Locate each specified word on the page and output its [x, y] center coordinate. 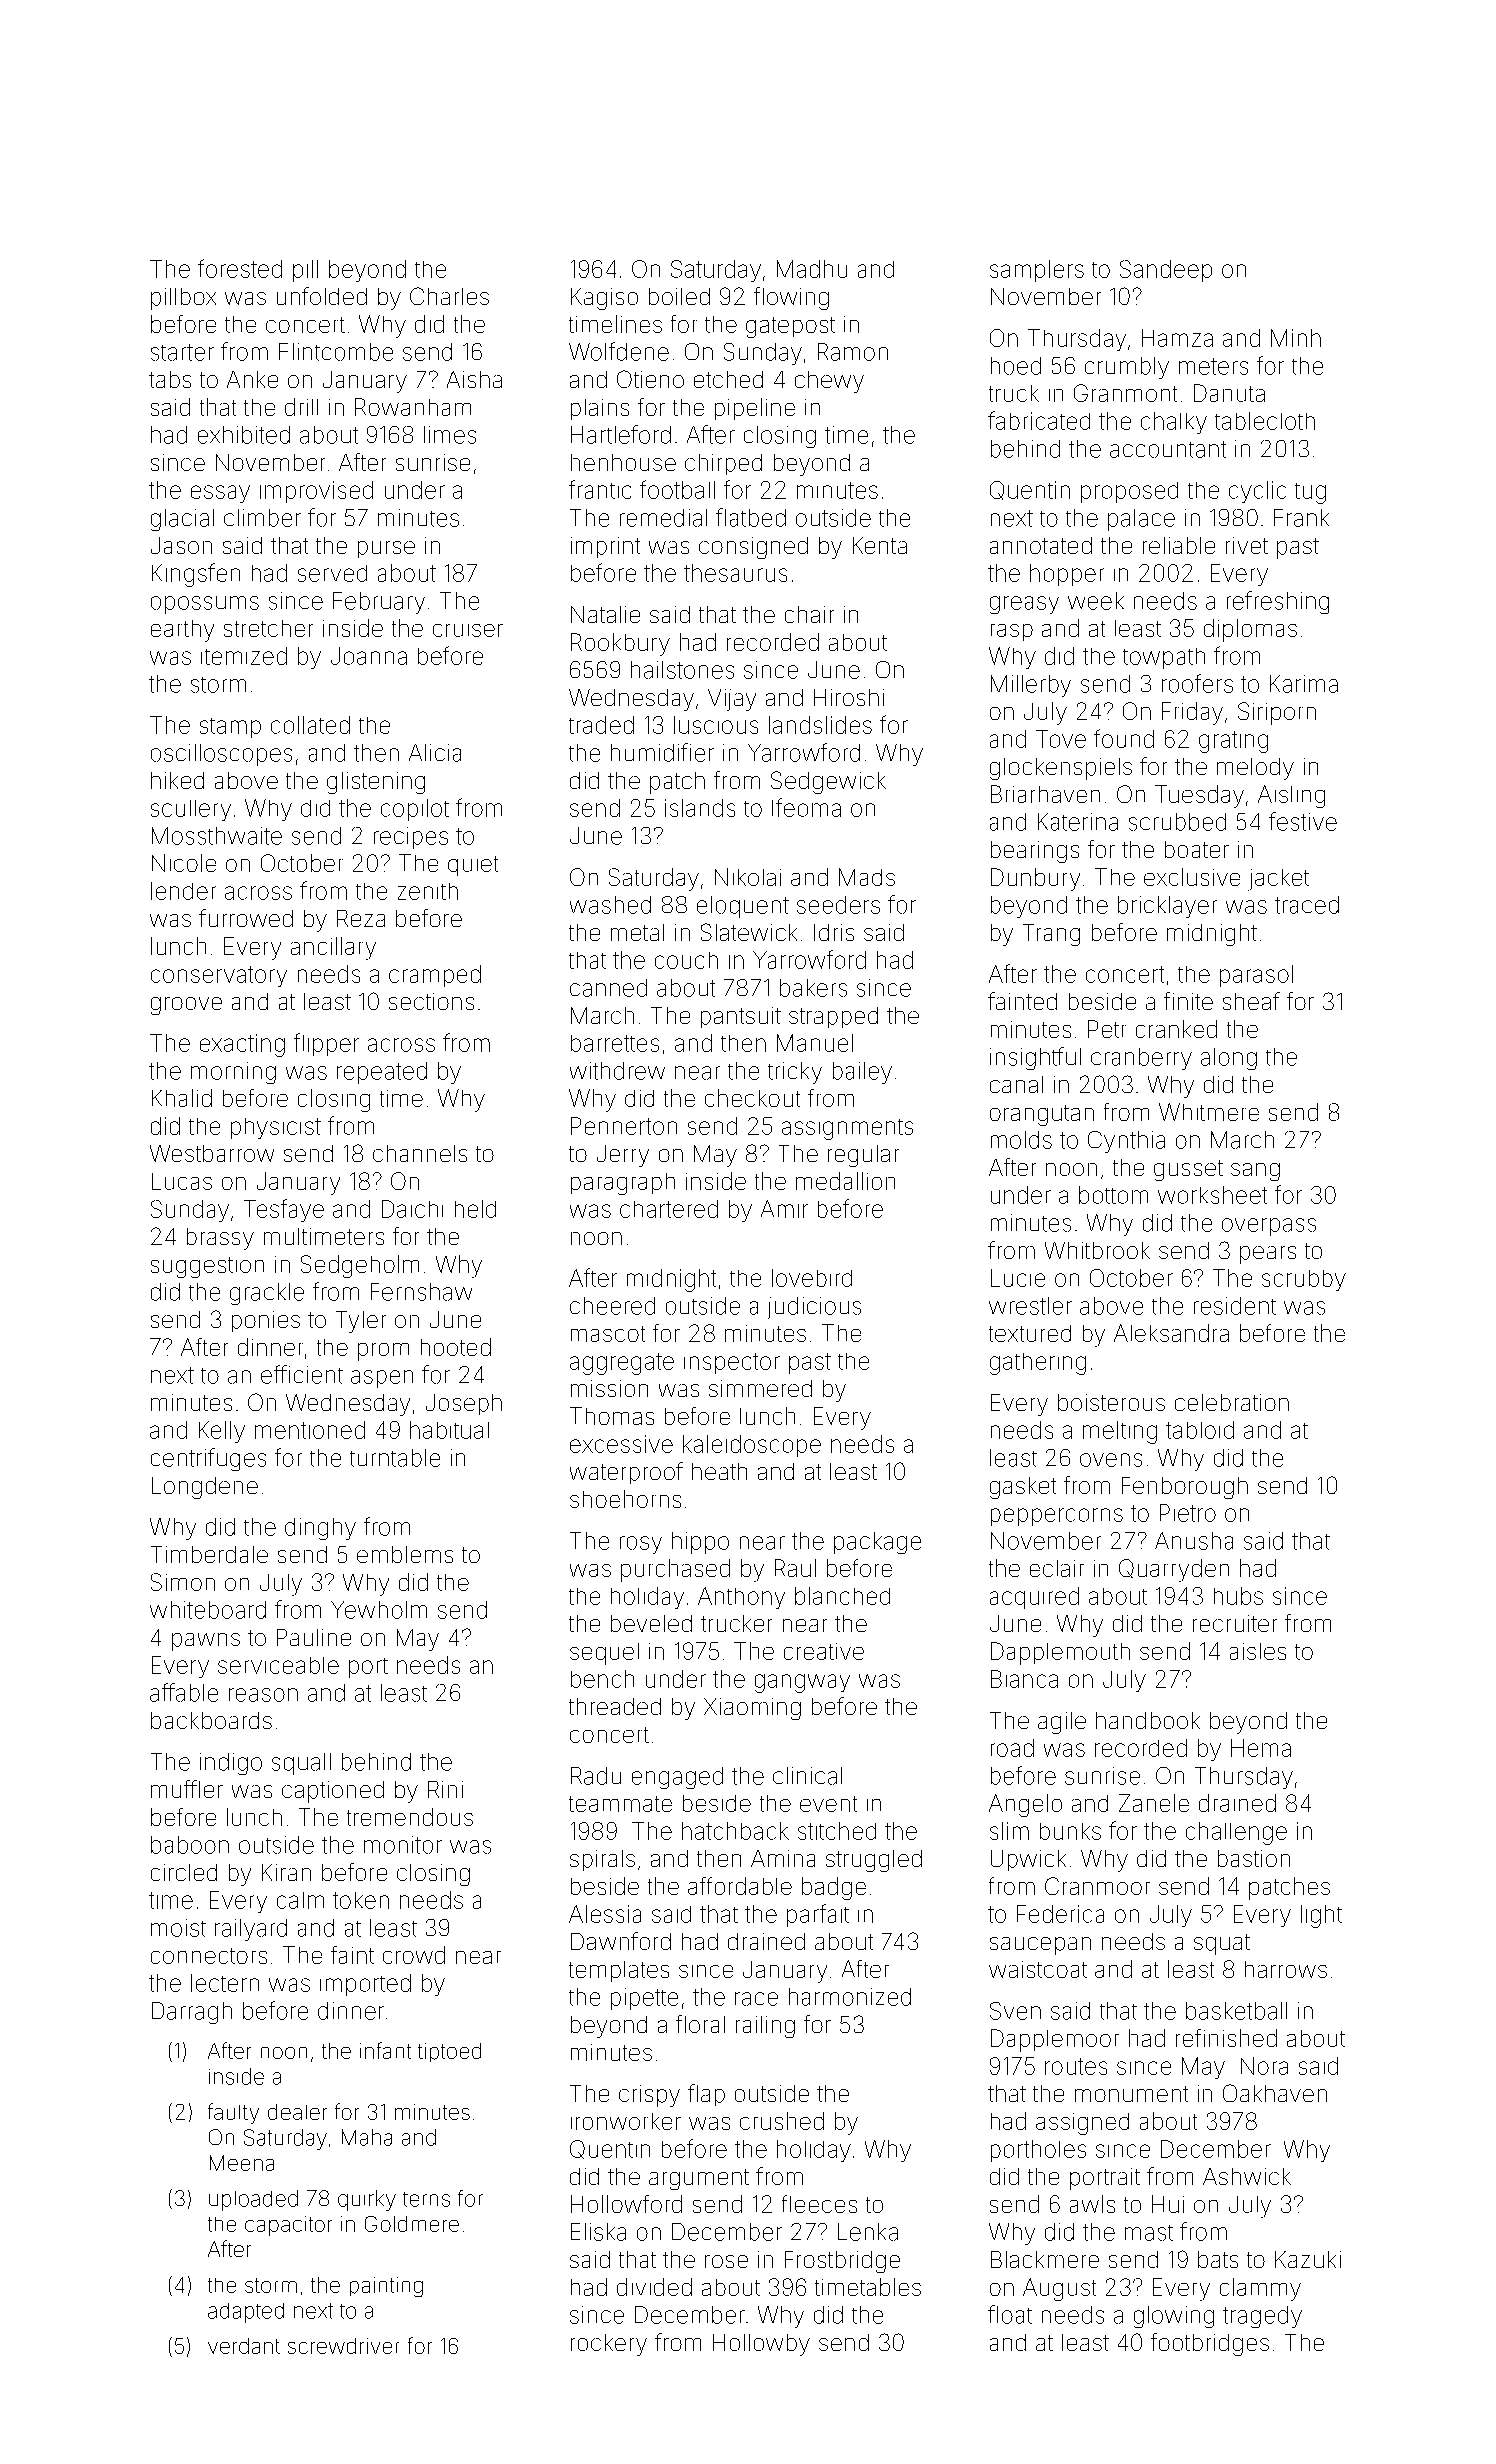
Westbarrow [212, 1153]
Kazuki [1308, 2259]
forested [240, 268]
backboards [211, 1720]
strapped [833, 1017]
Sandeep [1166, 271]
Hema [1261, 1748]
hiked [177, 780]
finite [1188, 1001]
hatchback [735, 1831]
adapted [246, 2313]
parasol [1256, 976]
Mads [867, 877]
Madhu [812, 269]
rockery [609, 2345]
